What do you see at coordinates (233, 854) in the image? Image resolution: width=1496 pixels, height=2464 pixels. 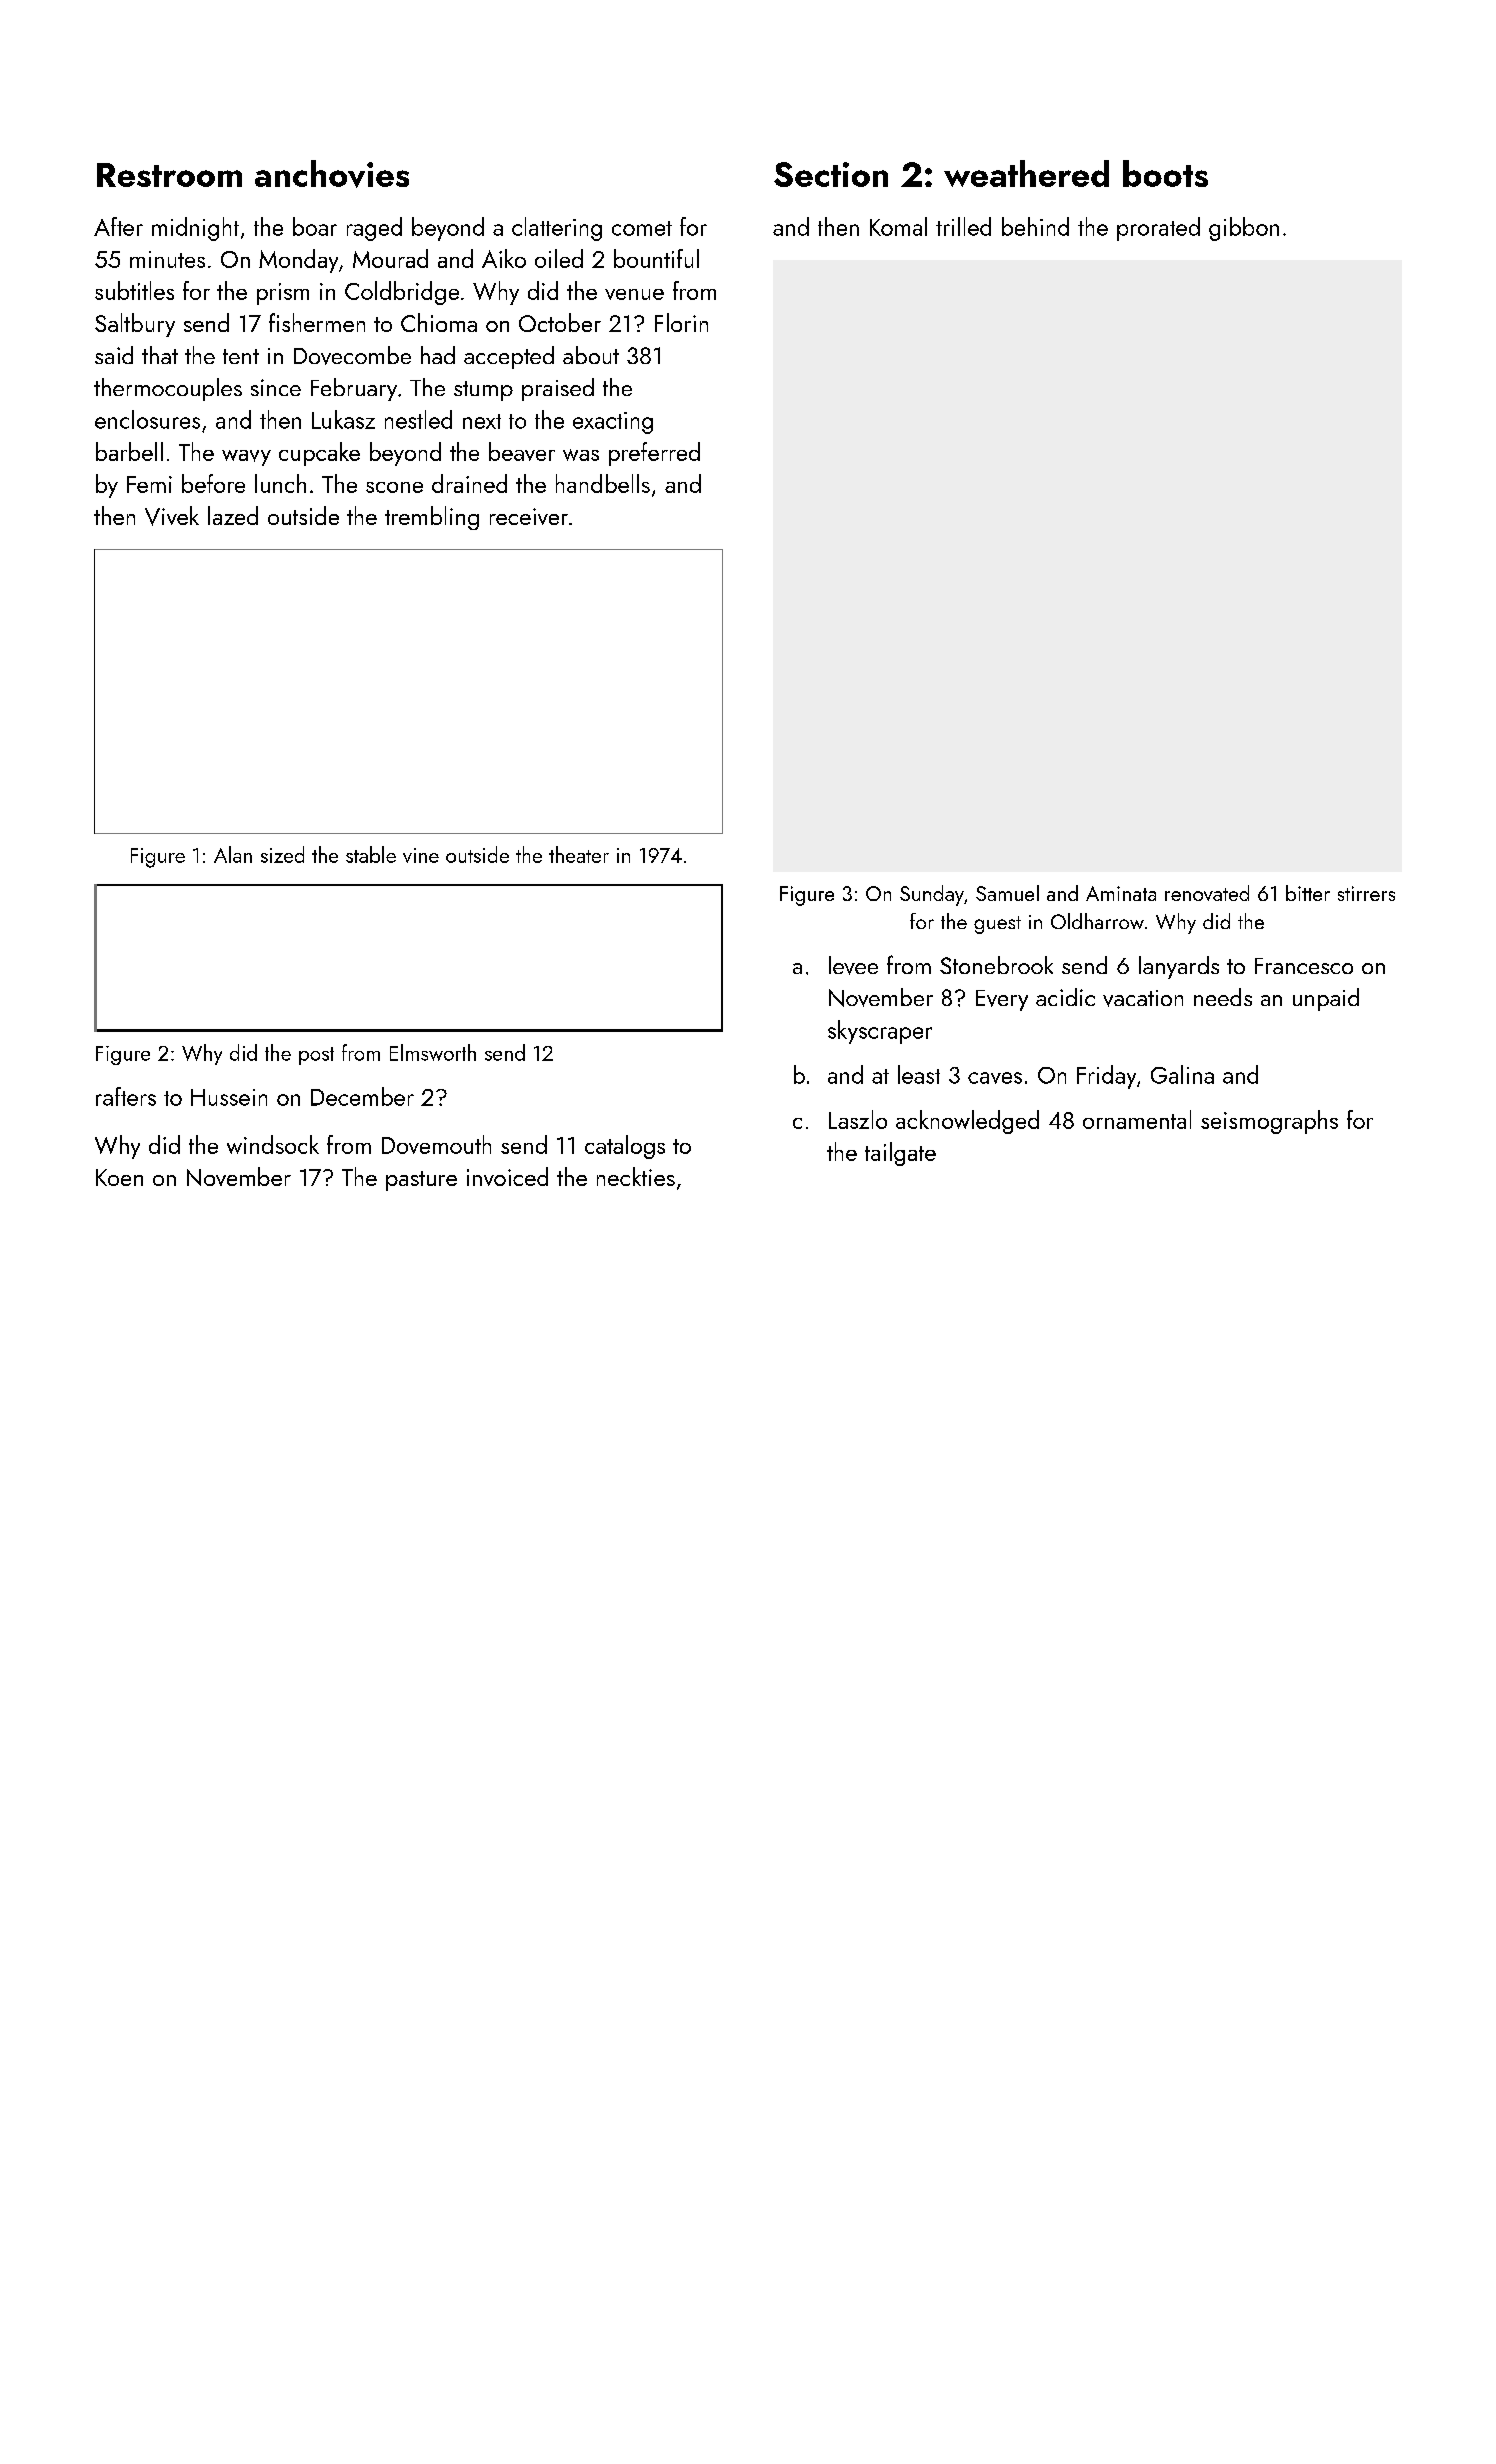 I see `Alan` at bounding box center [233, 854].
